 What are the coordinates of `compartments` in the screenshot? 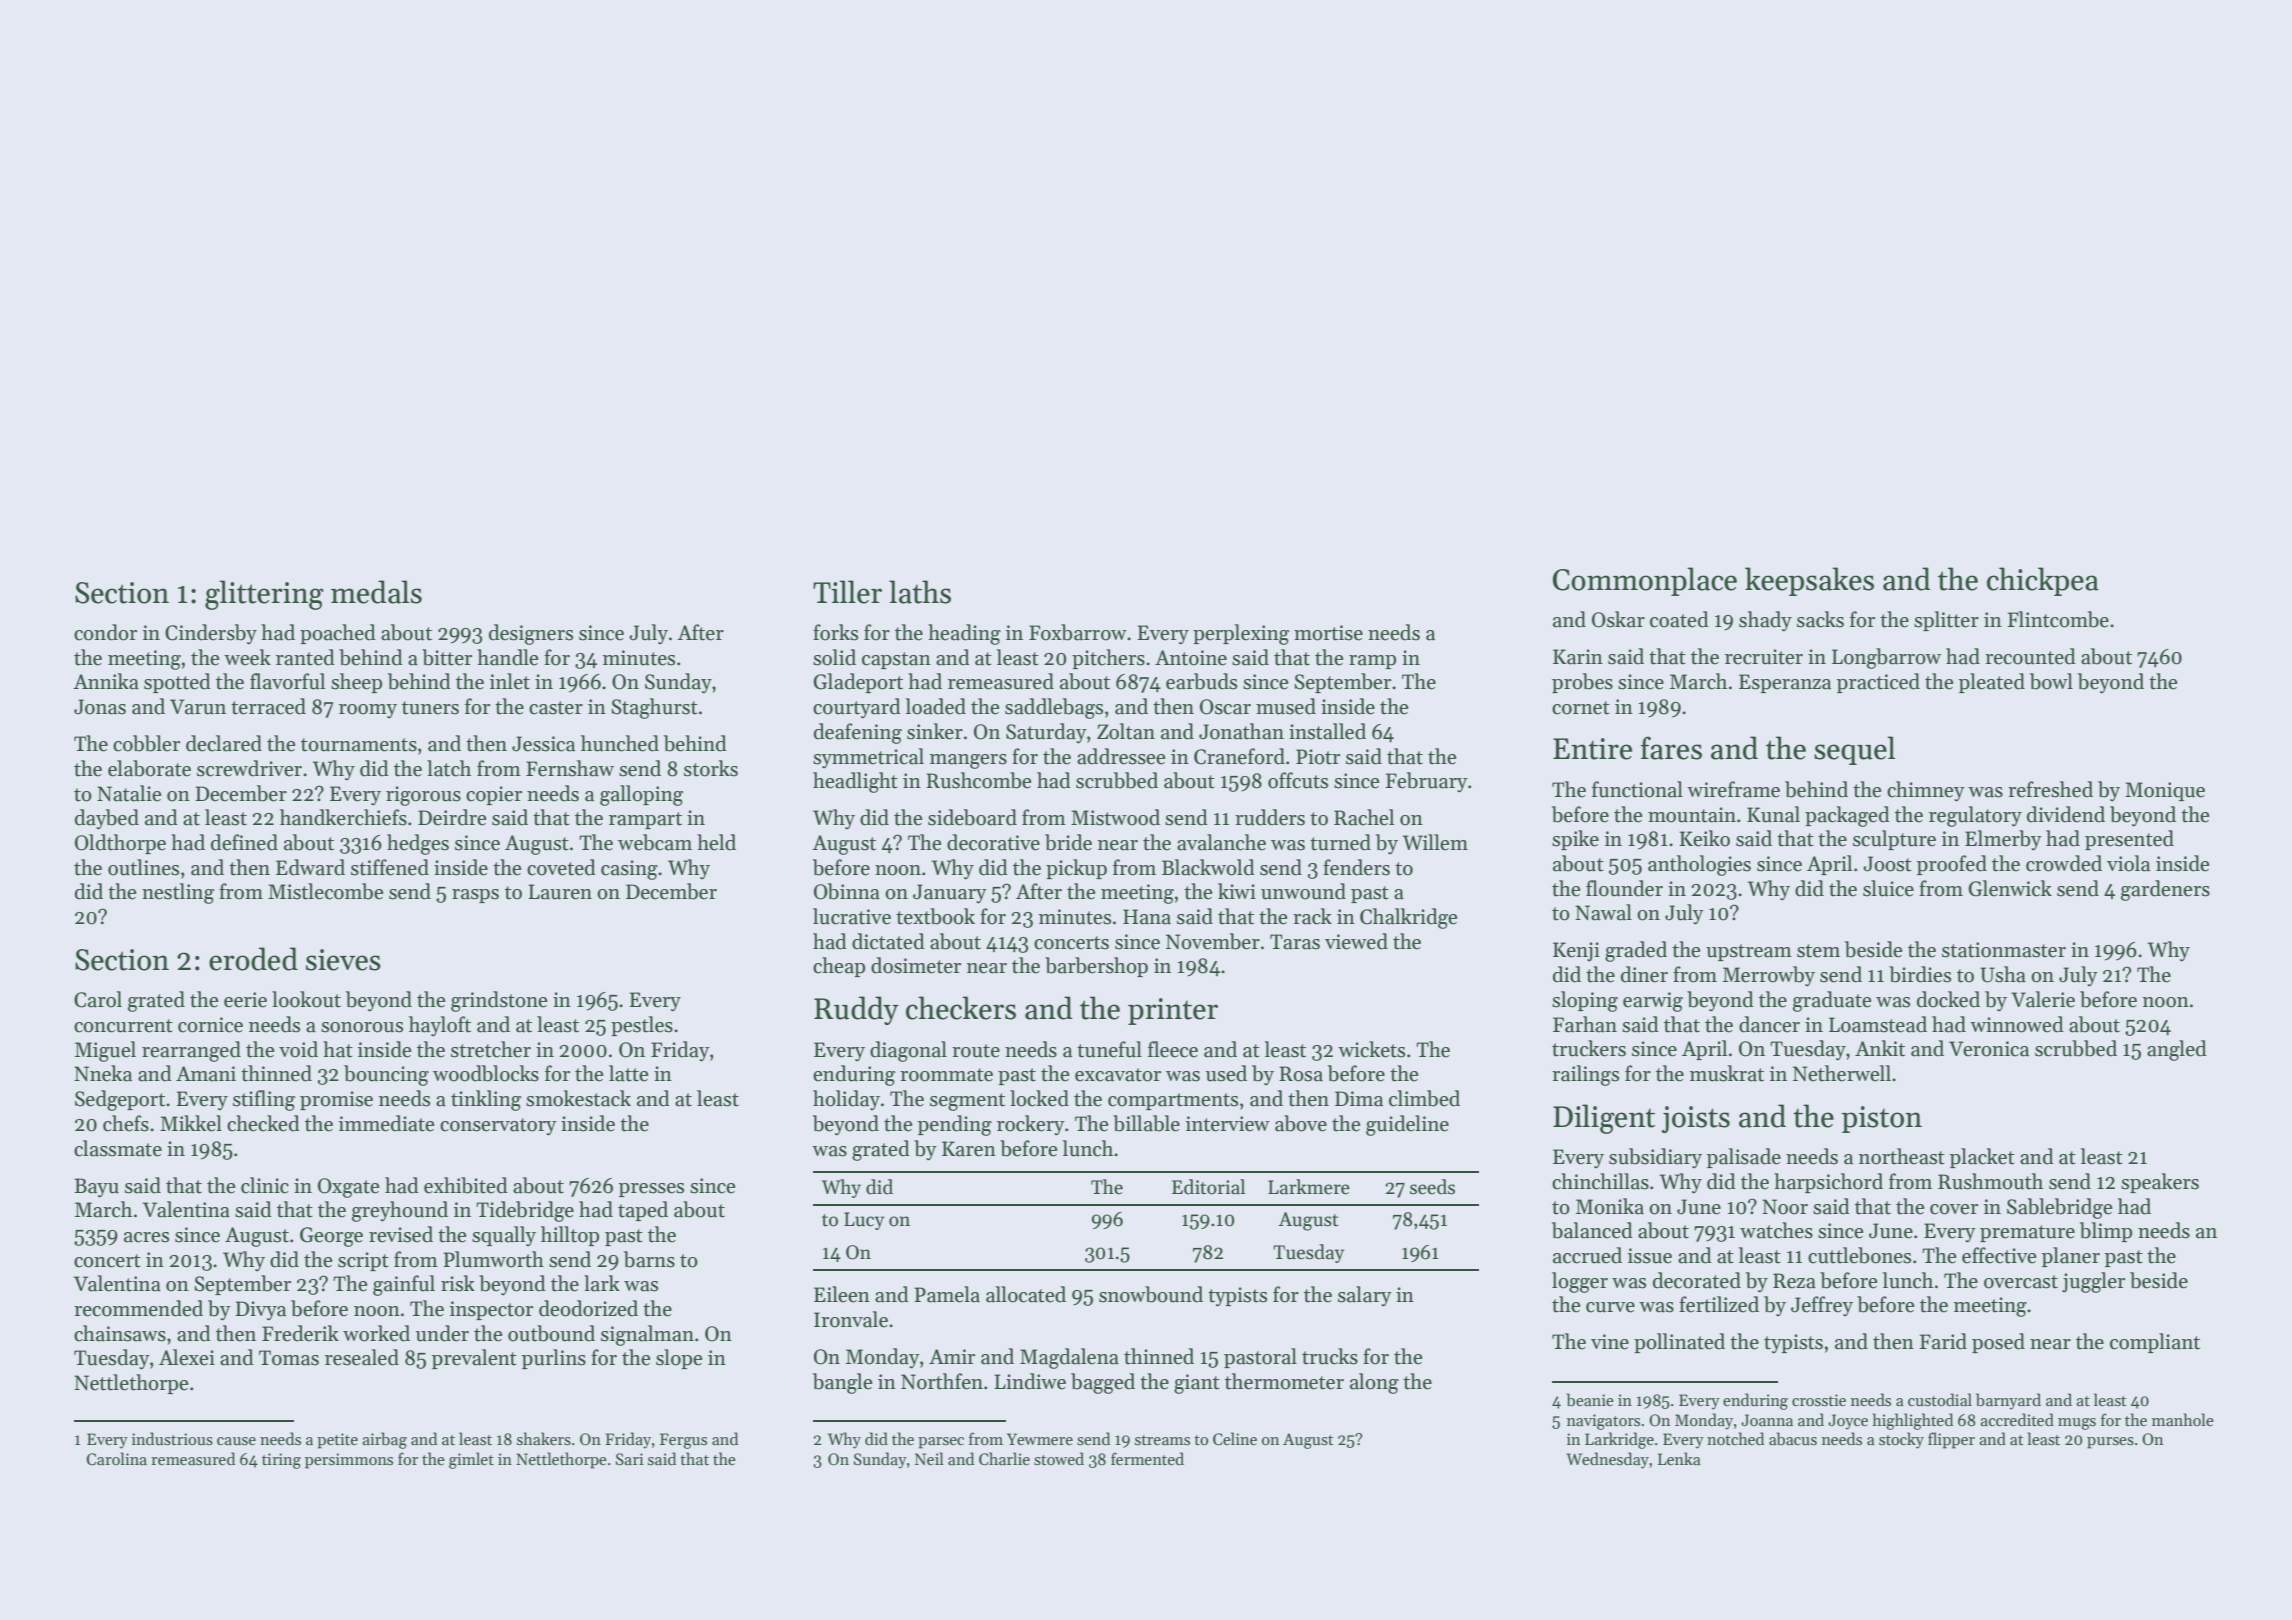 It's located at (1173, 1101).
